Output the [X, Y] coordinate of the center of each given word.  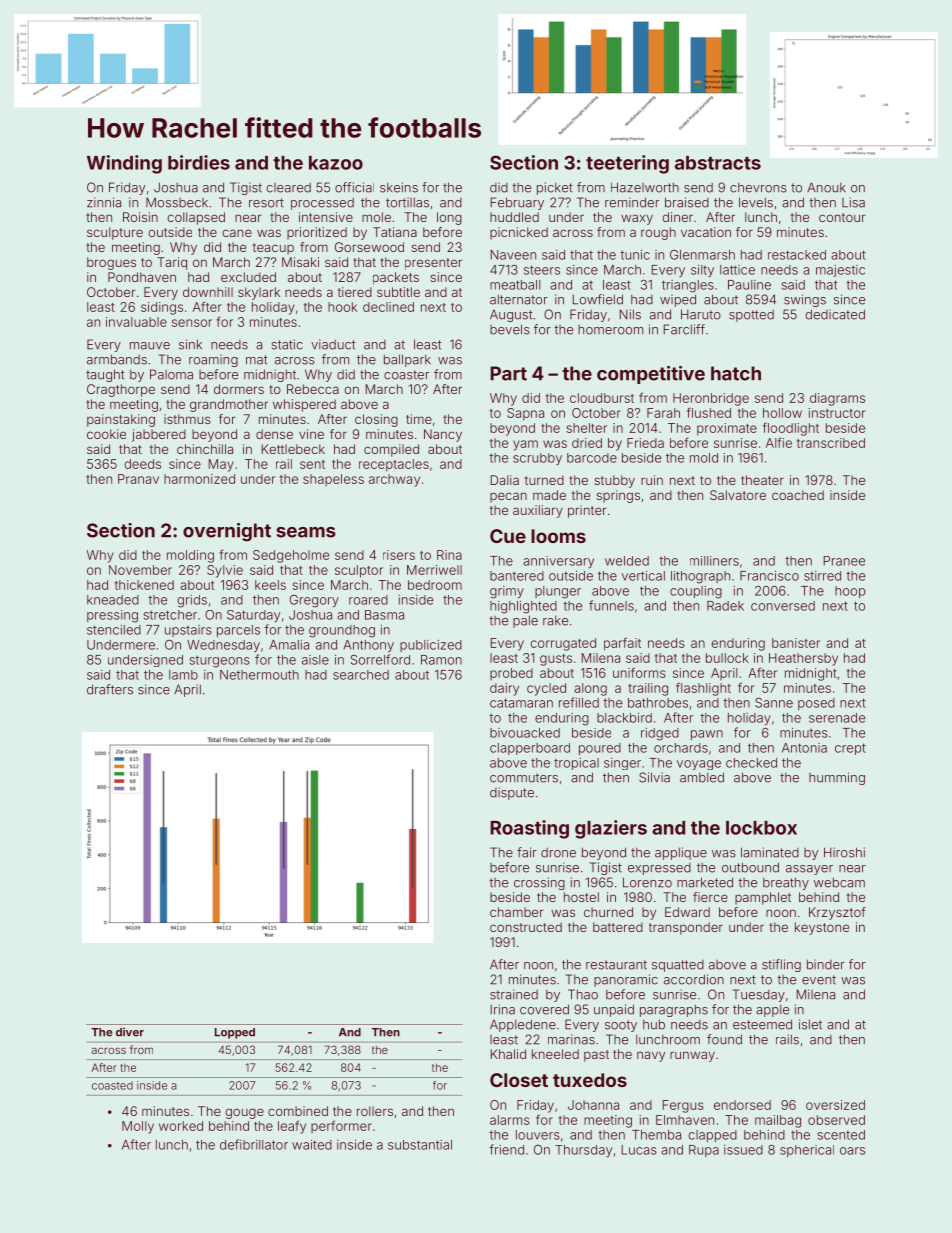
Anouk [826, 187]
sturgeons [220, 662]
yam [525, 445]
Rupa [704, 1151]
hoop [850, 592]
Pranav [138, 479]
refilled [579, 702]
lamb [183, 675]
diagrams [837, 399]
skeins [399, 187]
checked [751, 763]
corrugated [563, 644]
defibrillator [254, 1144]
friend [506, 1149]
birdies [199, 162]
